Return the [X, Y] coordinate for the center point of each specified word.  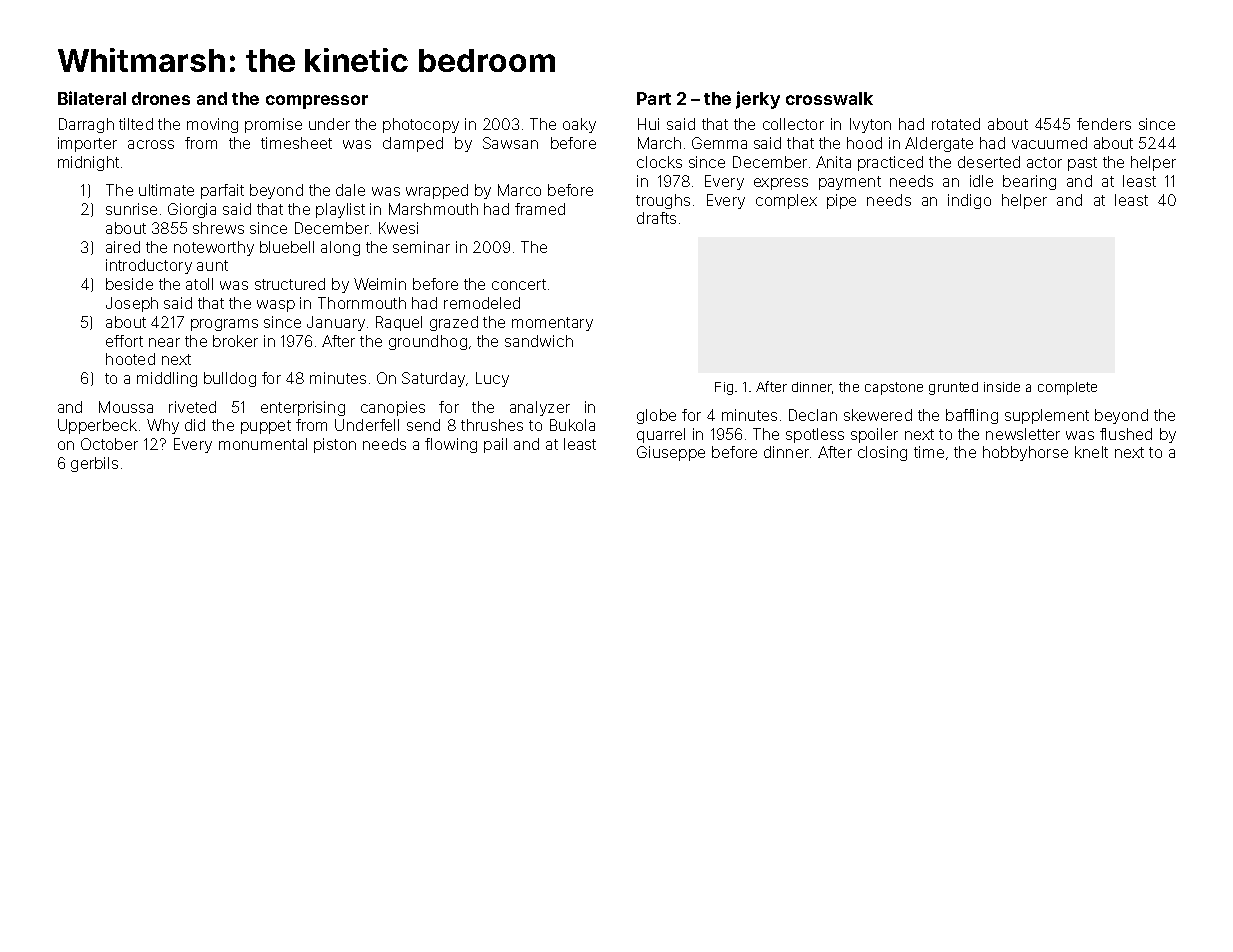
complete [1067, 388]
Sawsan [510, 143]
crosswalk [829, 98]
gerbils [94, 464]
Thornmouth [362, 303]
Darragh [86, 125]
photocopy [421, 125]
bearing [1029, 182]
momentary [552, 324]
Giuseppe [671, 453]
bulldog [230, 379]
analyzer [540, 408]
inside [1002, 387]
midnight [88, 163]
